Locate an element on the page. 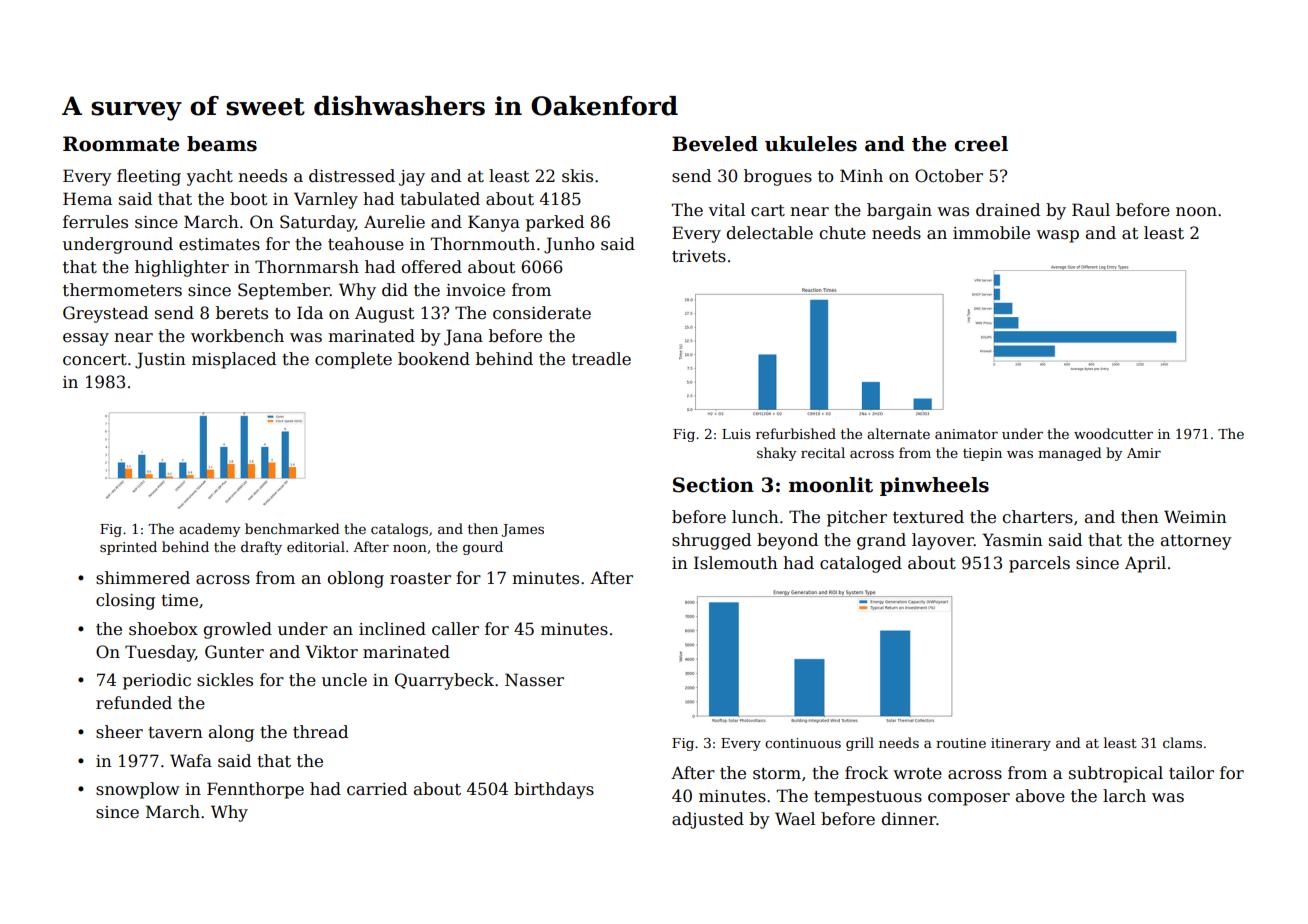 The width and height of the document is (1308, 924). Luis is located at coordinates (736, 434).
